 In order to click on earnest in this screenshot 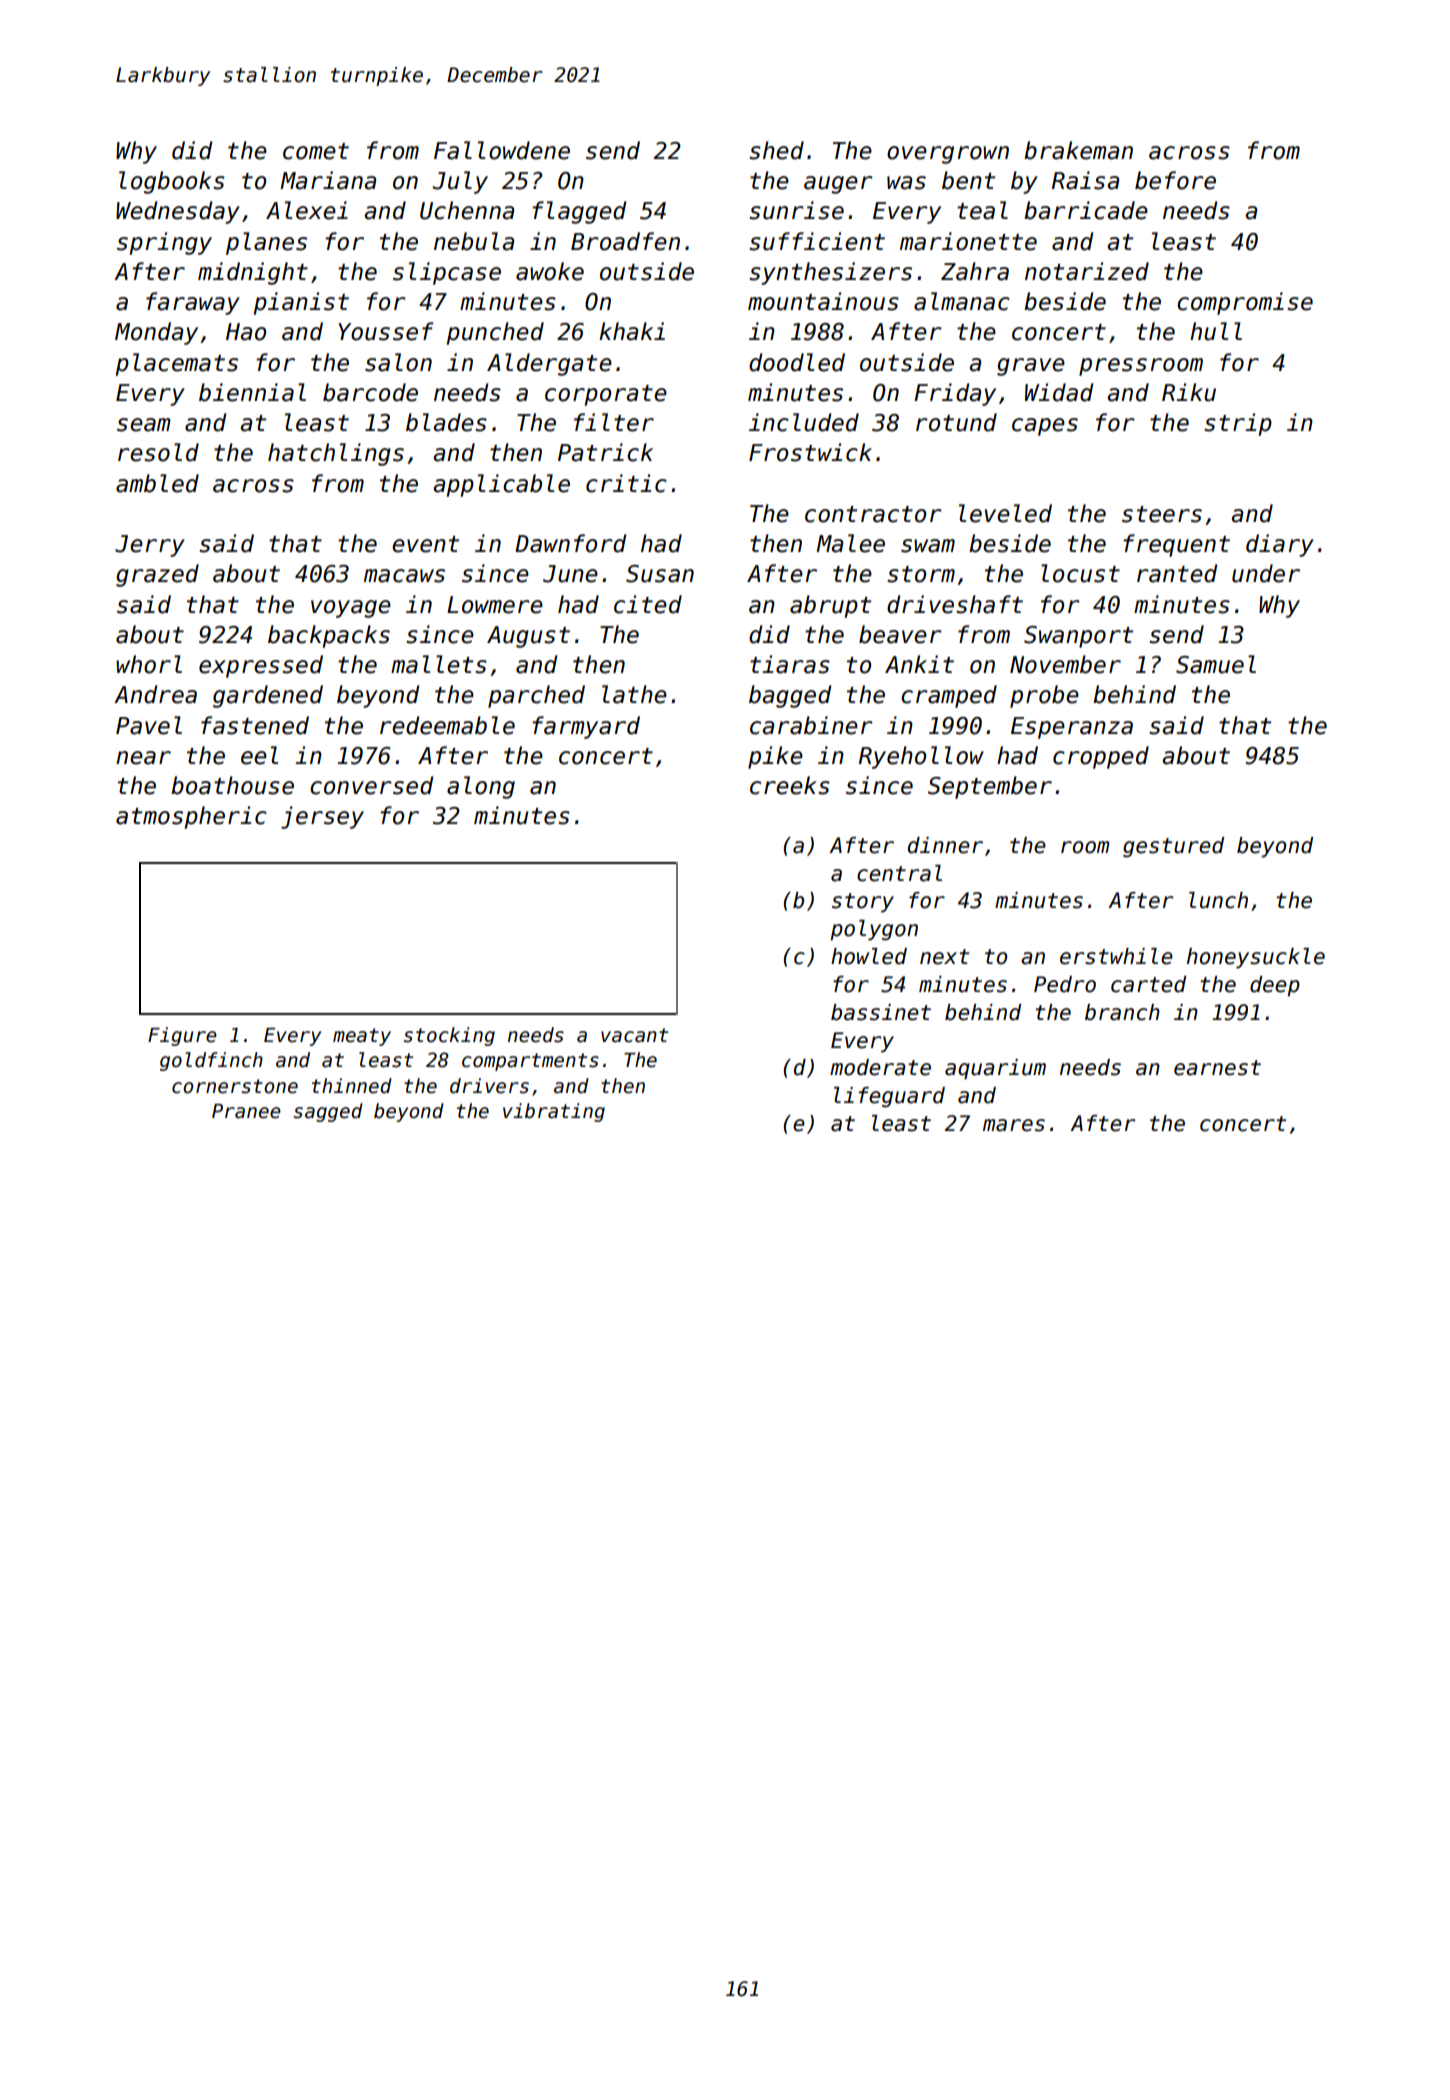, I will do `click(1217, 1068)`.
